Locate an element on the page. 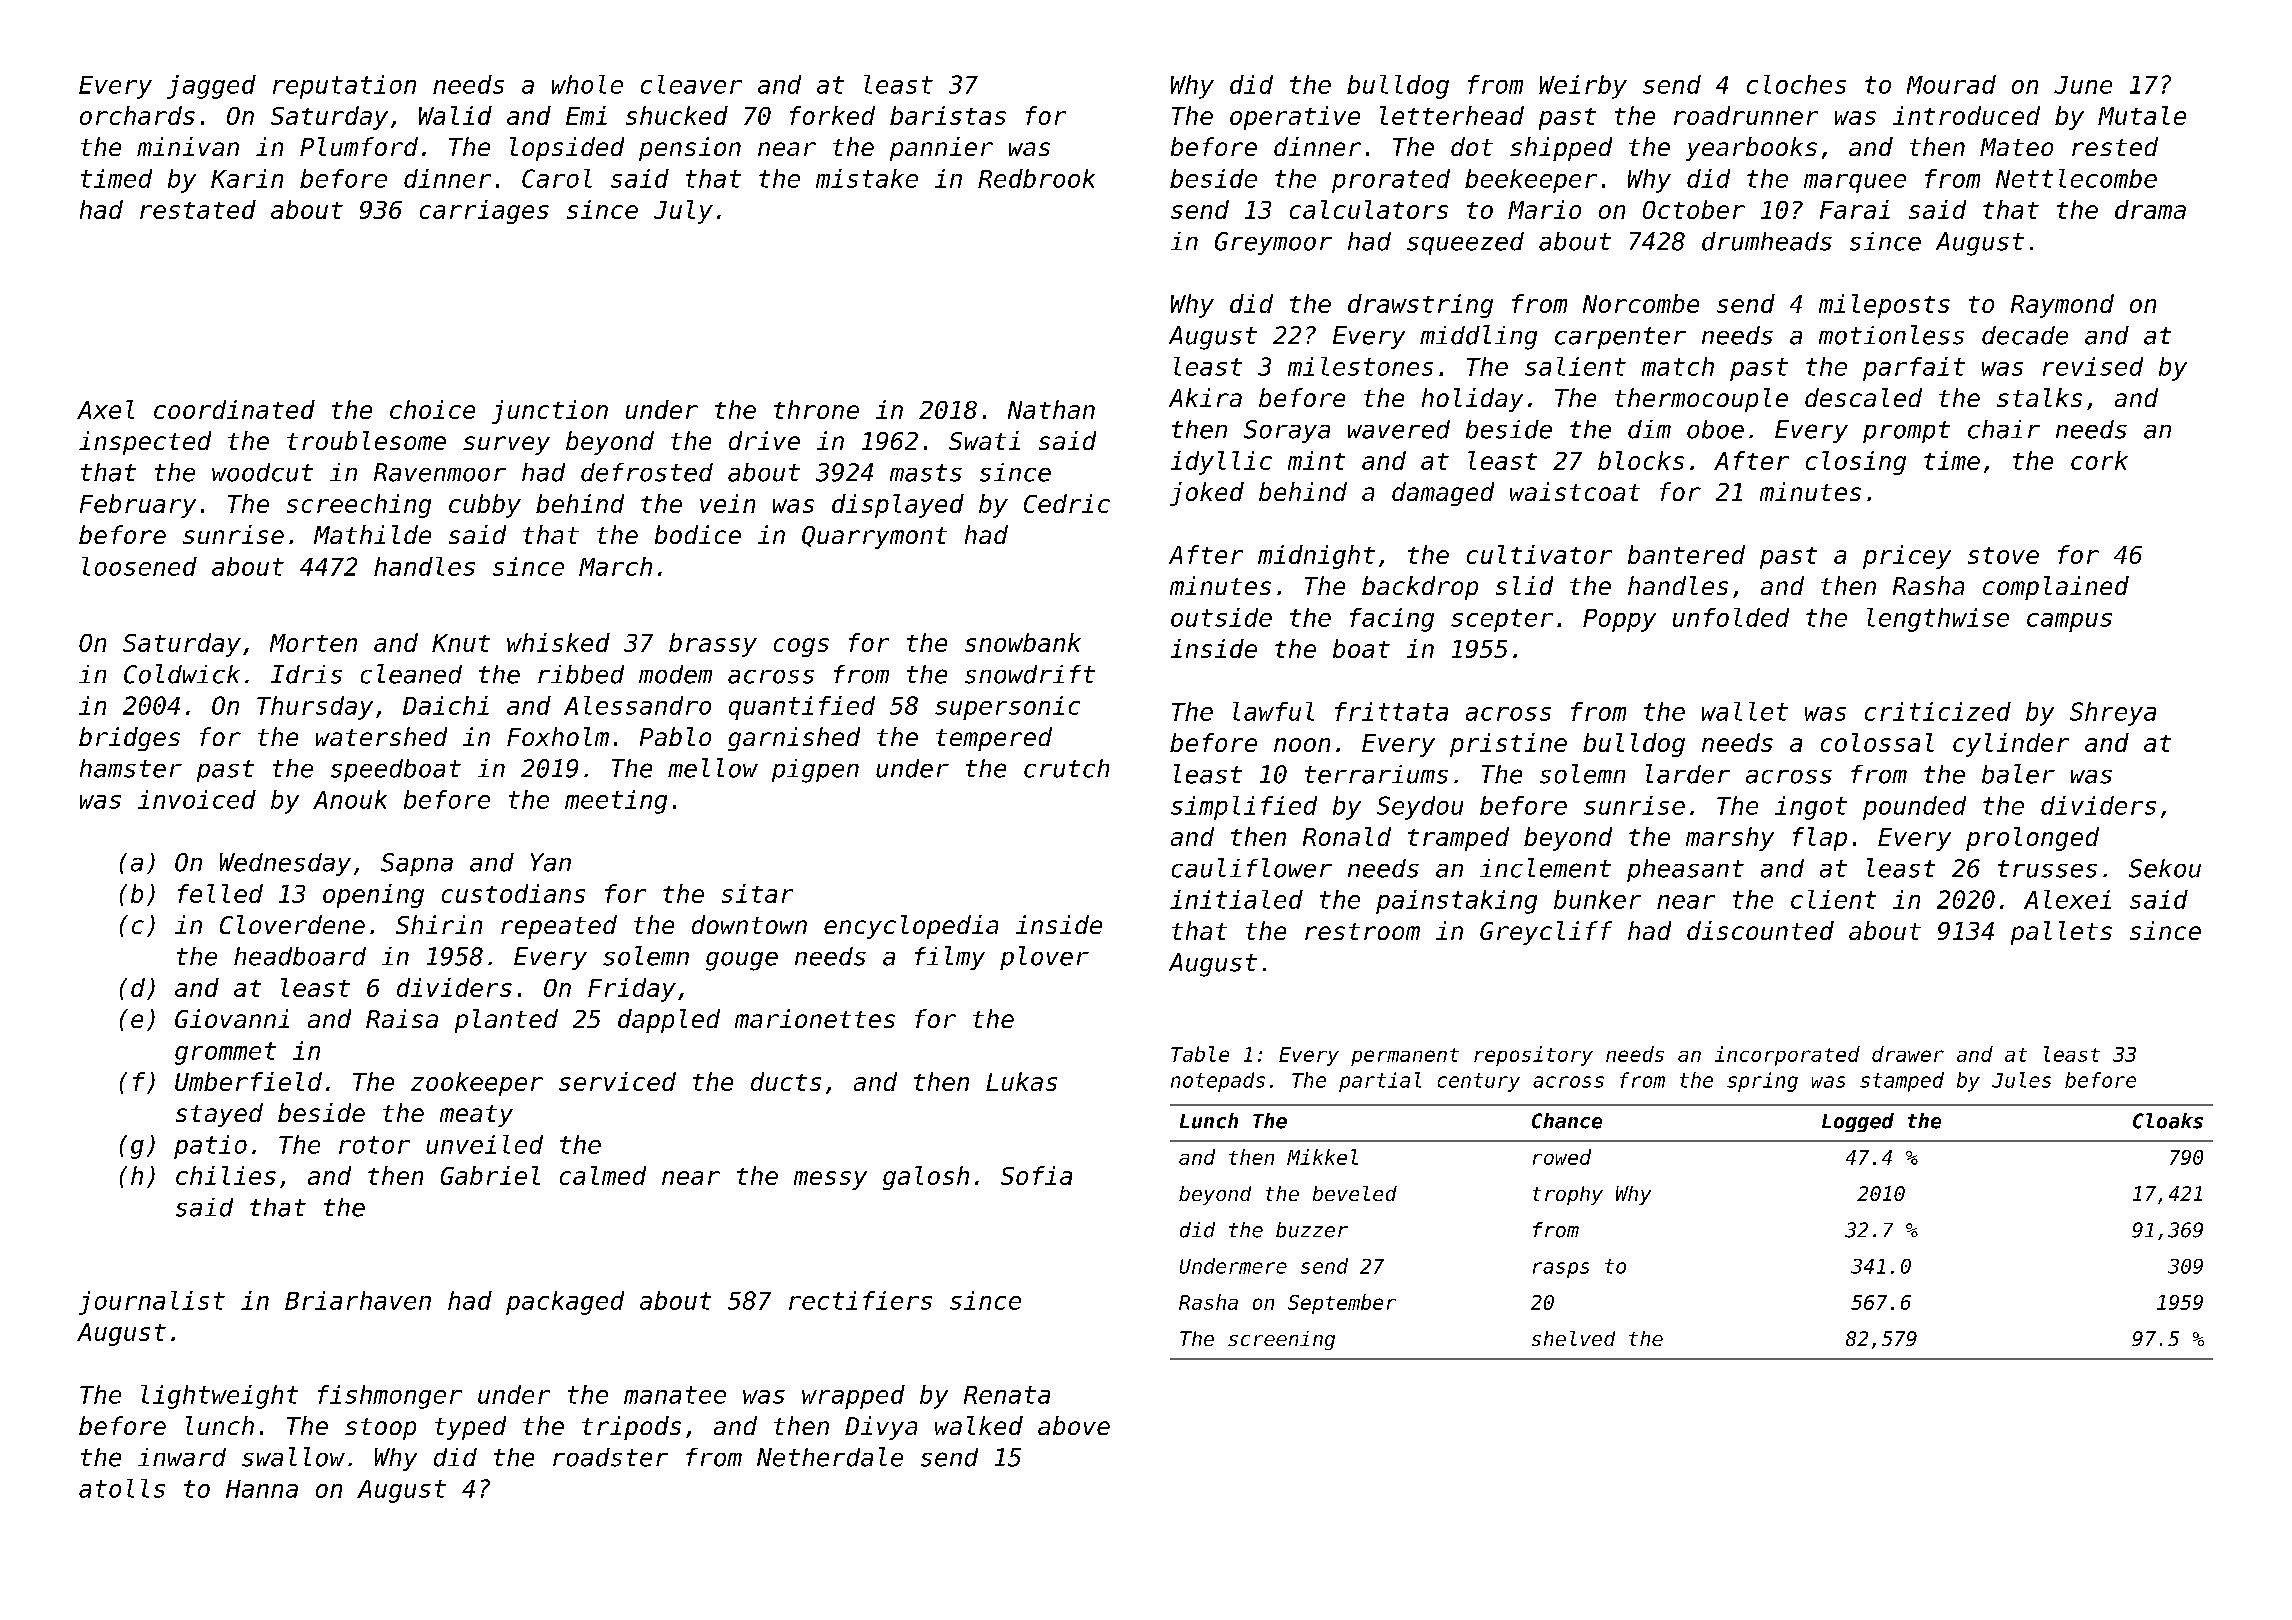 This image has height=1620, width=2292. rasps is located at coordinates (1561, 1270).
